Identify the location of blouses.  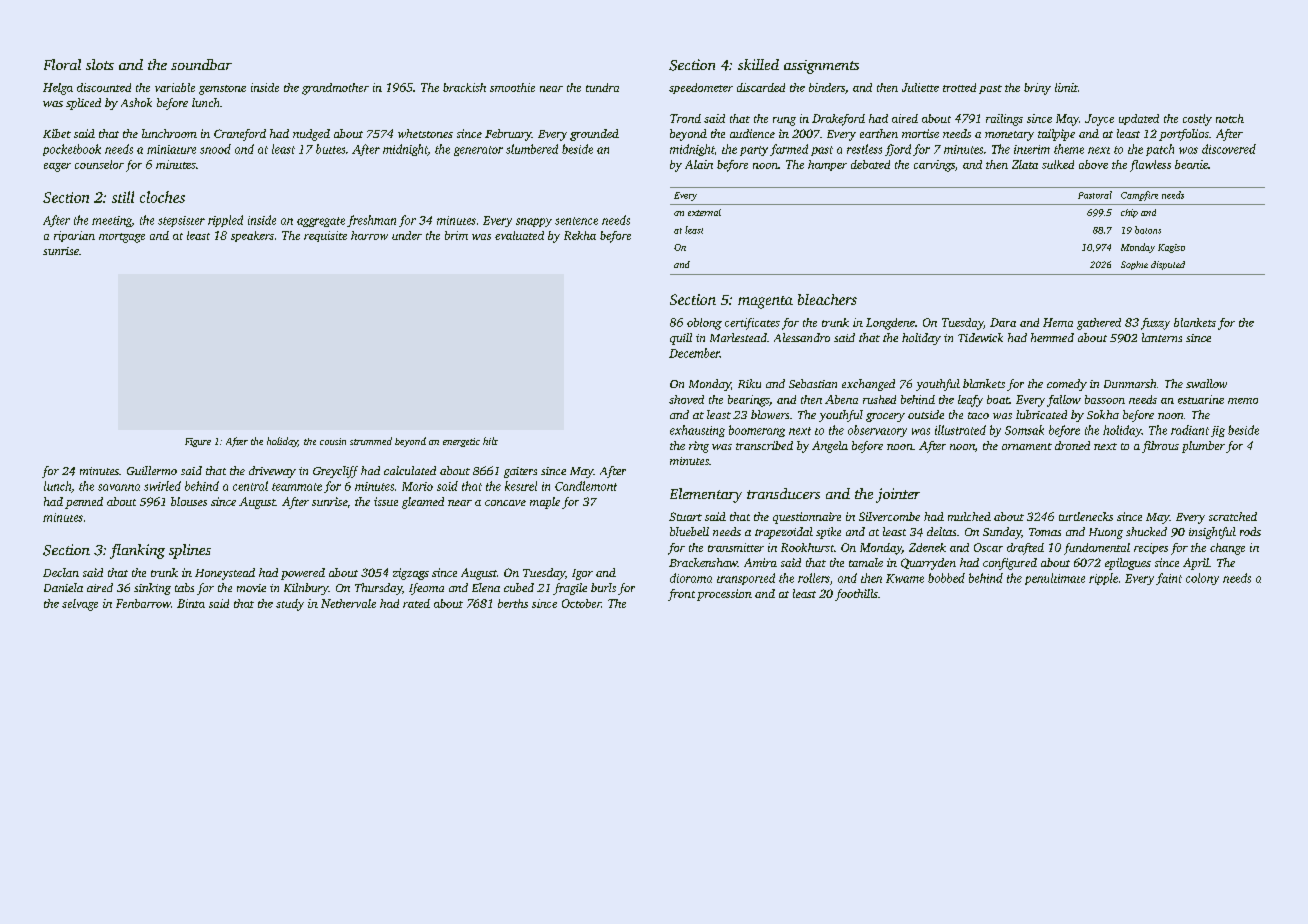
(189, 501).
